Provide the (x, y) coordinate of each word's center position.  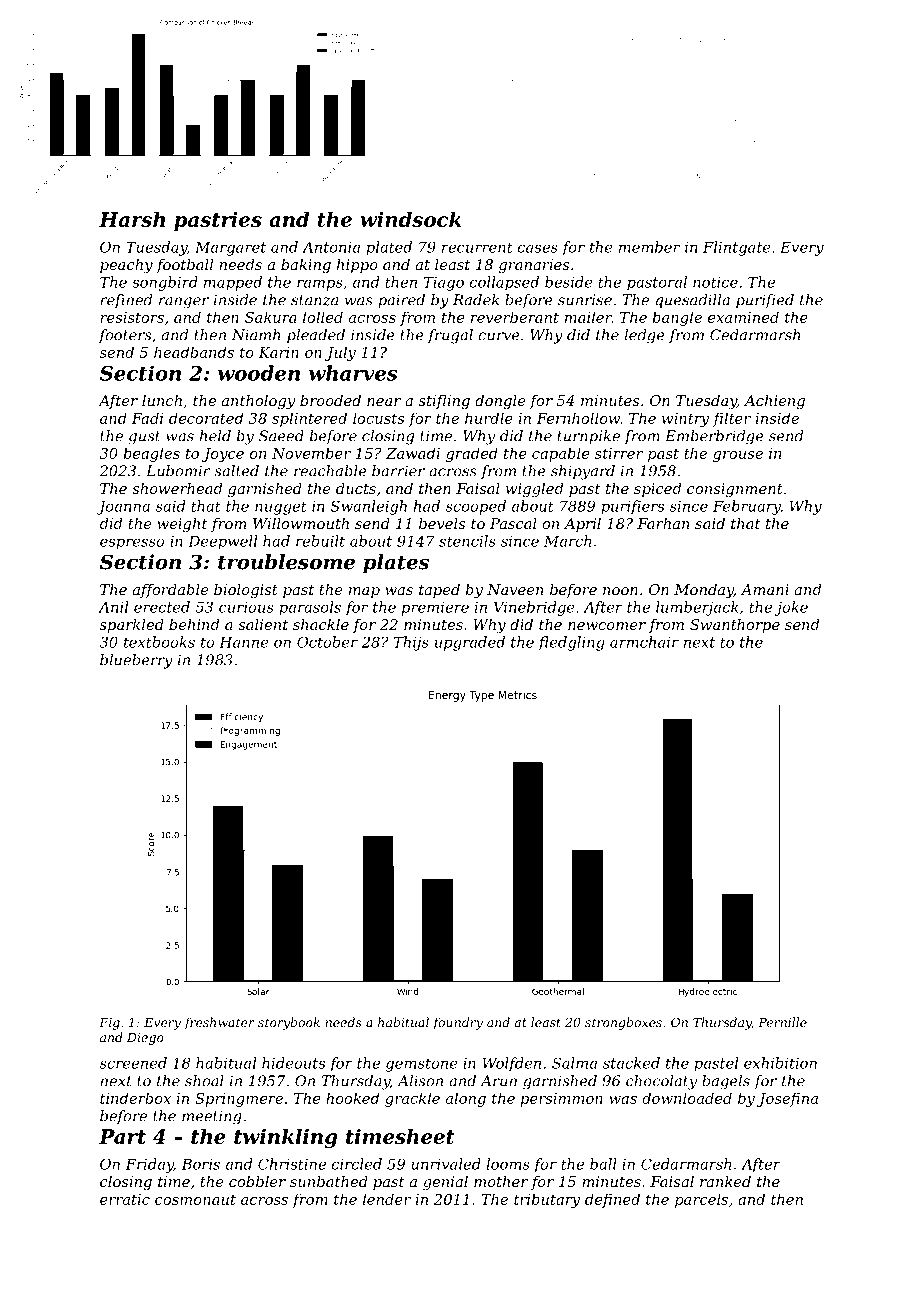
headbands (194, 352)
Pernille (782, 1022)
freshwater (219, 1023)
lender (387, 1199)
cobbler (257, 1181)
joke (791, 608)
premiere (435, 608)
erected (162, 607)
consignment (735, 490)
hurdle (489, 418)
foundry (458, 1023)
